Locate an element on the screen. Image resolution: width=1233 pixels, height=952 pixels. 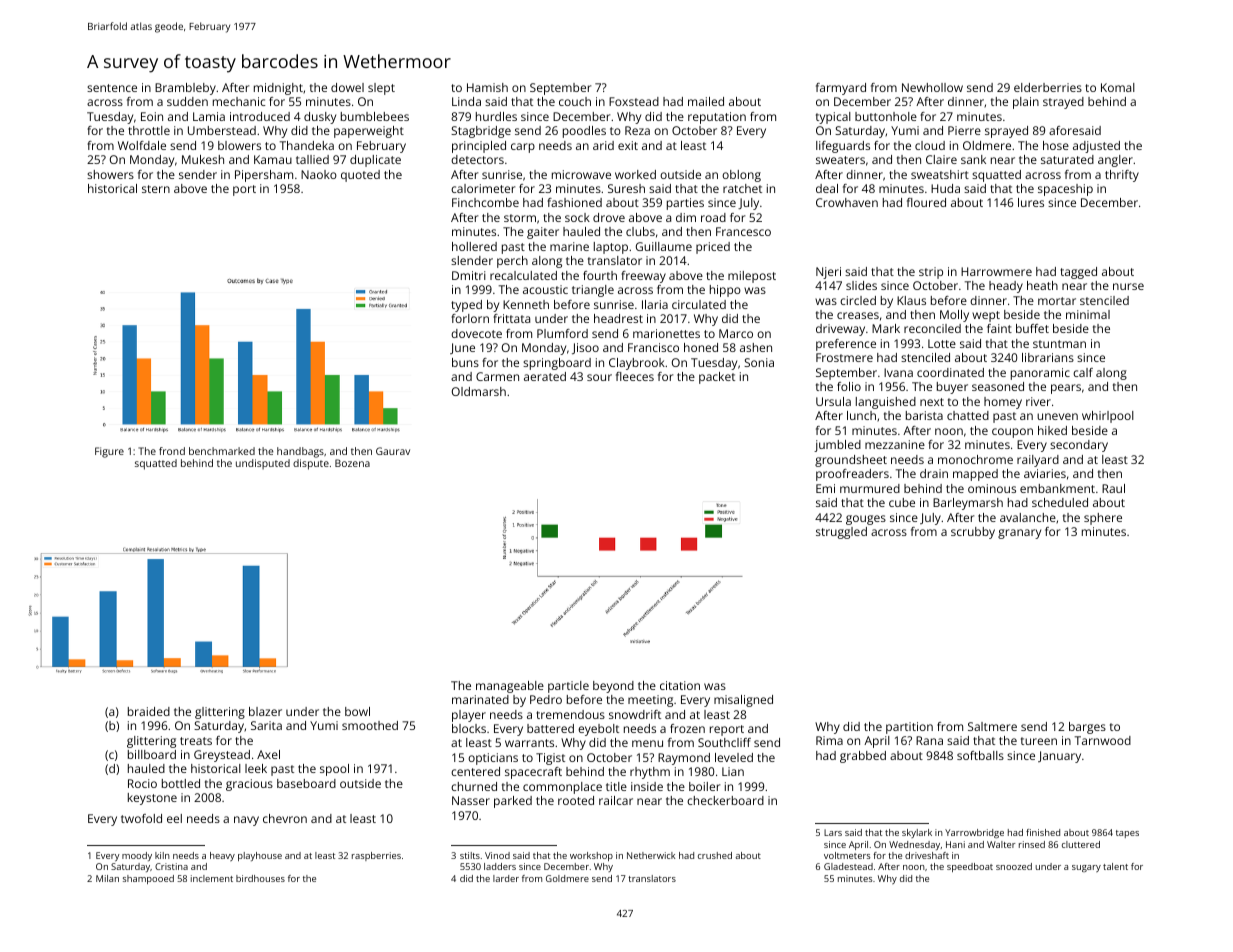
treats is located at coordinates (196, 741).
